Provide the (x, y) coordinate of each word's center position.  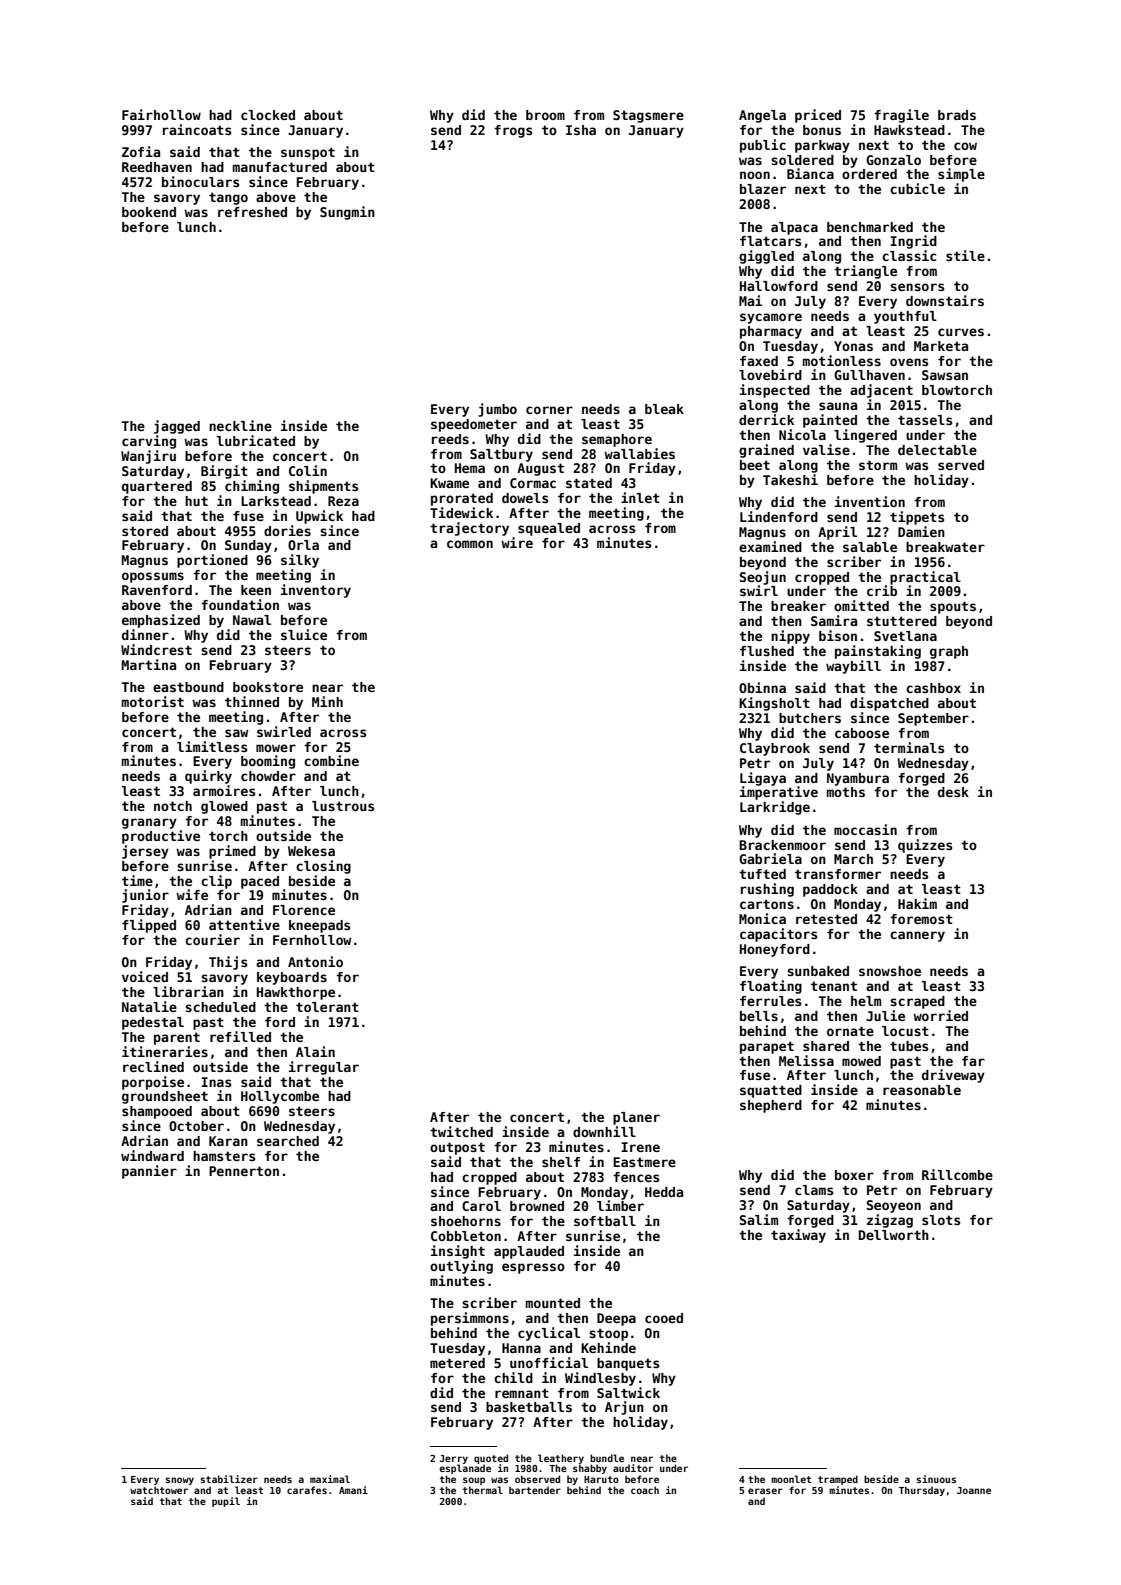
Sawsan (945, 375)
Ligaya (763, 779)
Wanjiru (148, 457)
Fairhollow (161, 114)
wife (192, 894)
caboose (862, 733)
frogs (513, 131)
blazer (763, 189)
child (513, 1377)
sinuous (936, 1479)
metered (457, 1363)
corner (549, 410)
